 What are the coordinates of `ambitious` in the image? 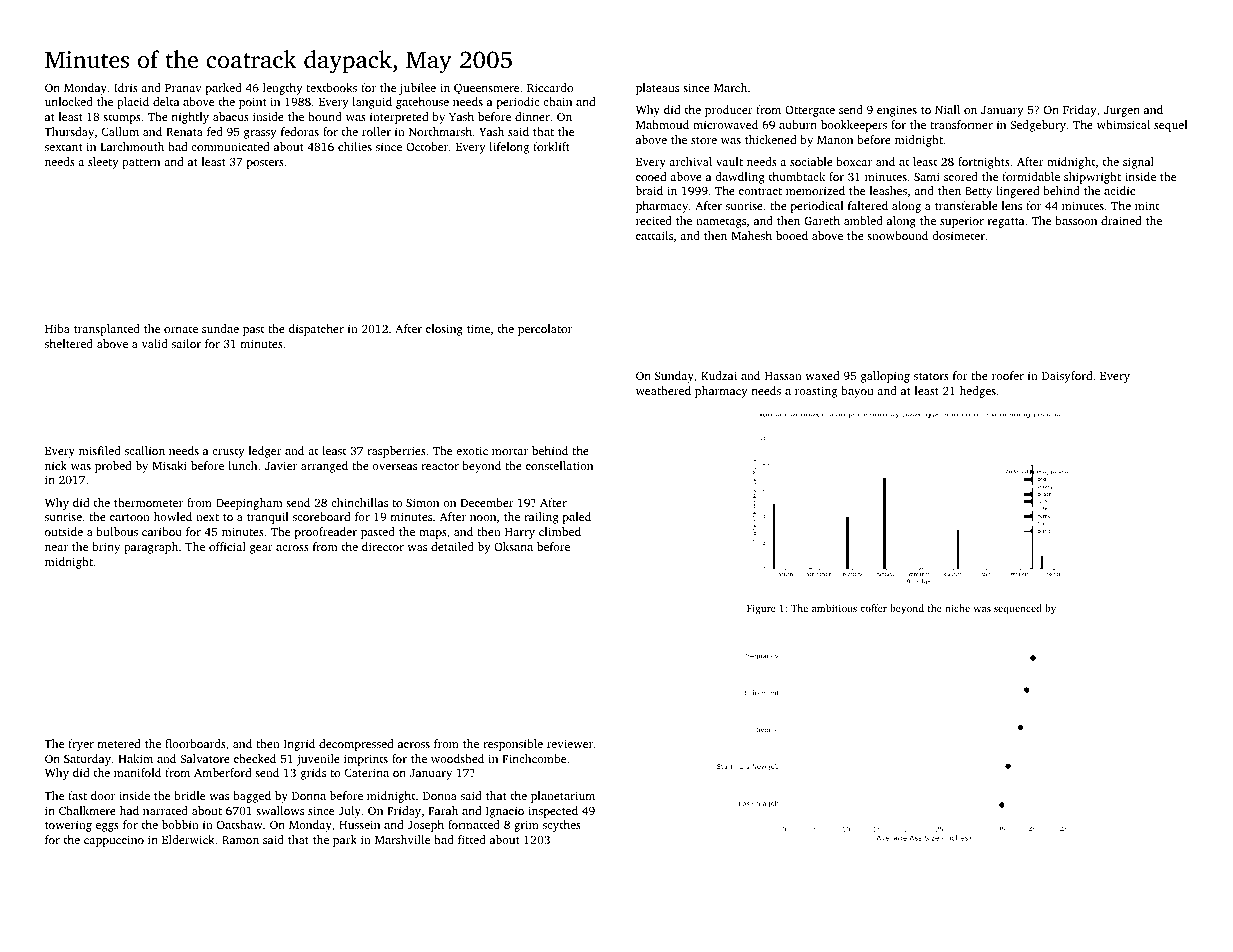 It's located at (834, 608).
